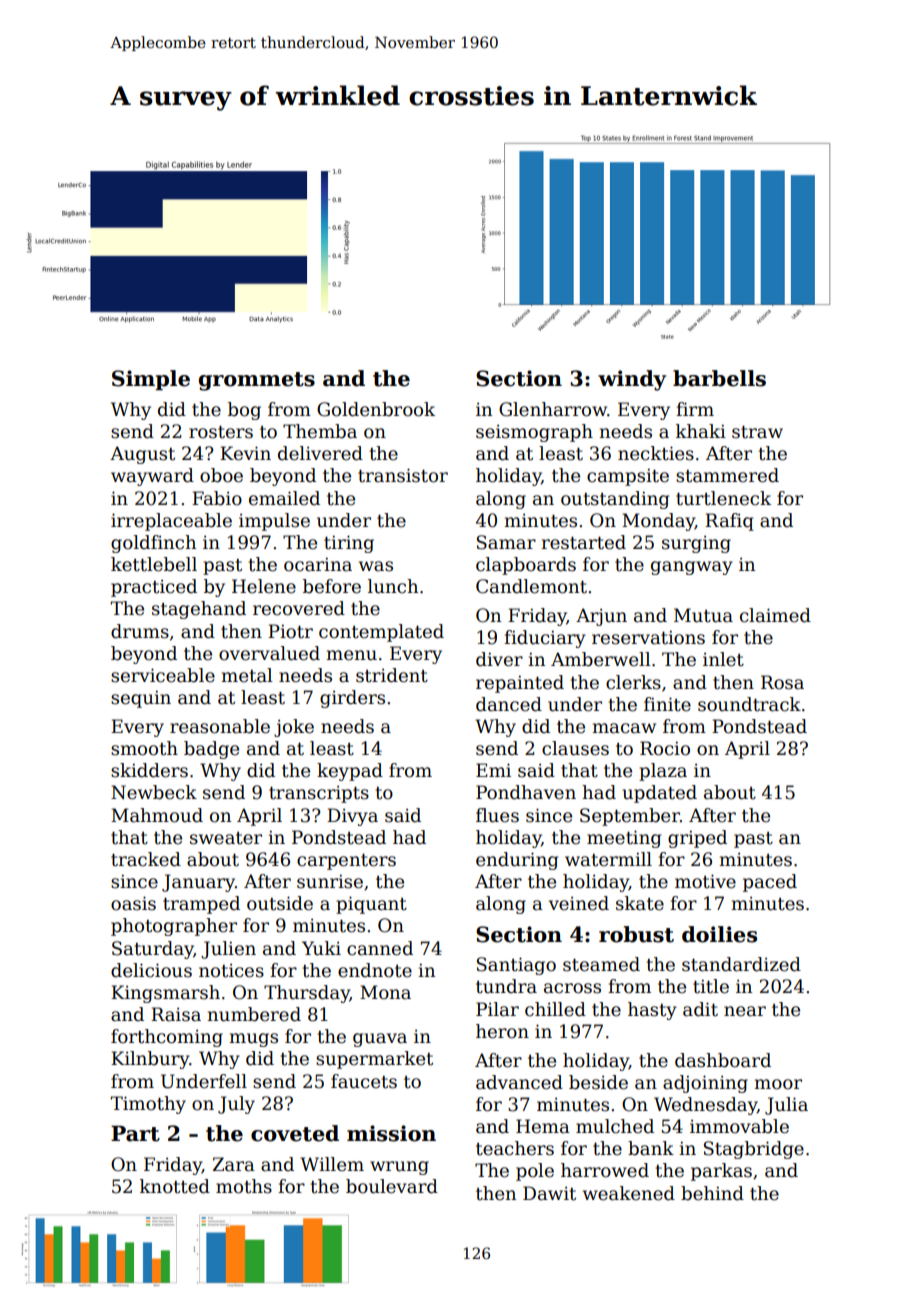 The image size is (924, 1311). What do you see at coordinates (719, 378) in the document?
I see `barbells` at bounding box center [719, 378].
